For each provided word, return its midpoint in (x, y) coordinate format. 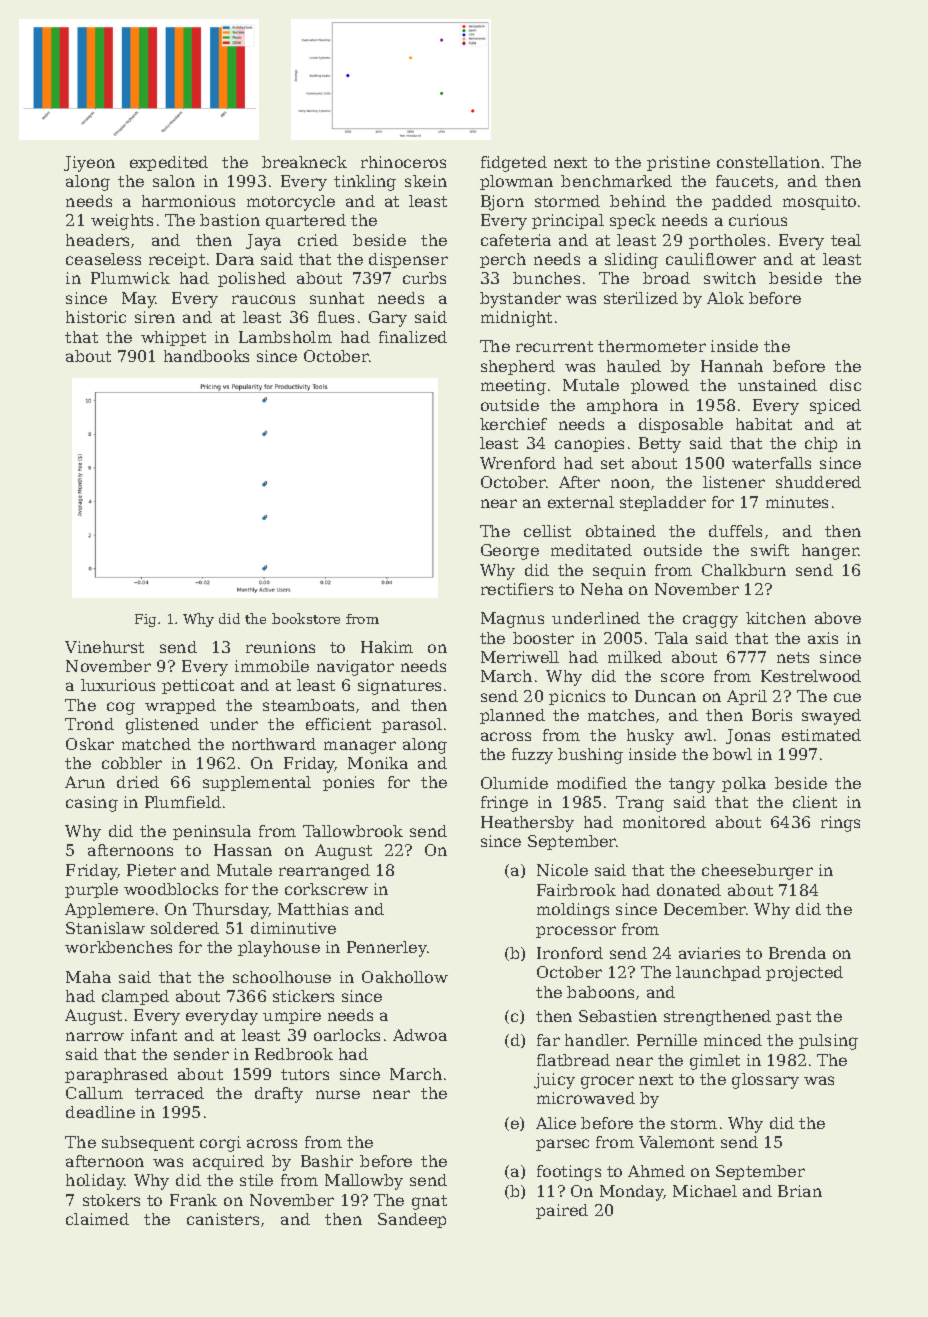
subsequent (148, 1143)
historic (96, 317)
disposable (681, 425)
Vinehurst (104, 647)
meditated (591, 550)
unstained (777, 385)
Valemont (676, 1142)
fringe (504, 804)
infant (154, 1035)
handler (596, 1040)
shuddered (818, 482)
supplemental (257, 783)
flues (336, 317)
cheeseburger (757, 872)
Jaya (263, 242)
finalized (413, 337)
